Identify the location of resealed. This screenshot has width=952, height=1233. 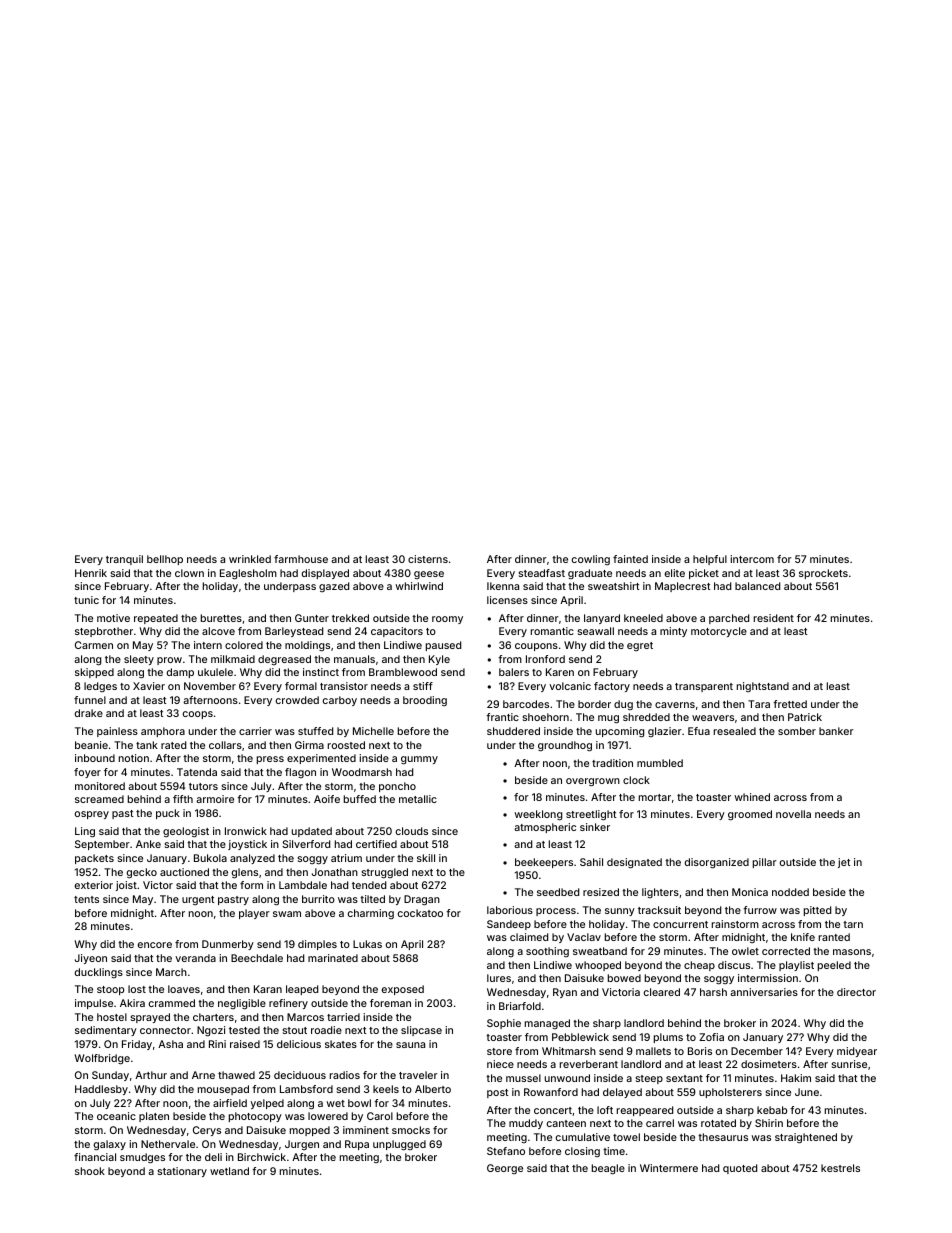
(735, 731).
